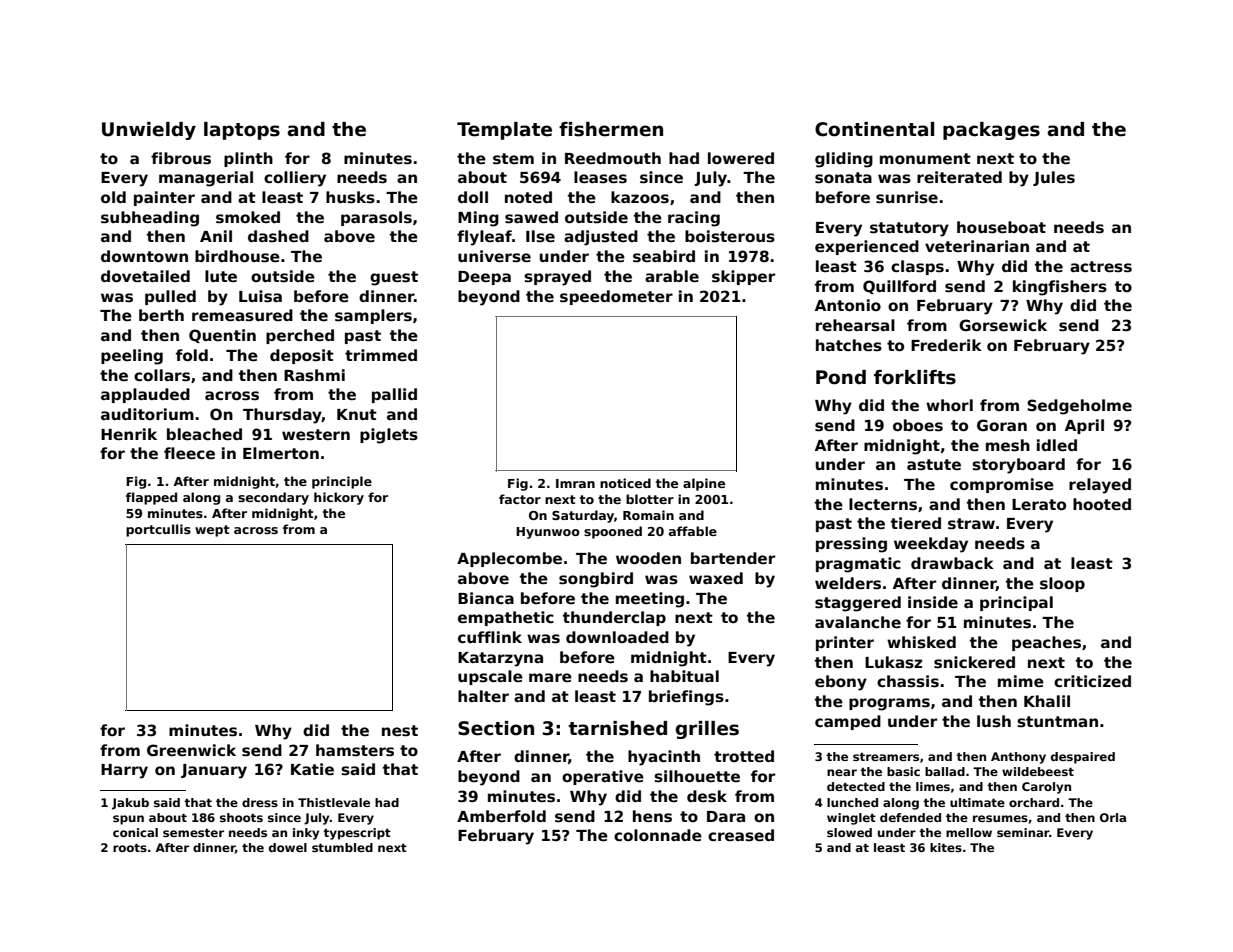  I want to click on Template, so click(504, 131).
